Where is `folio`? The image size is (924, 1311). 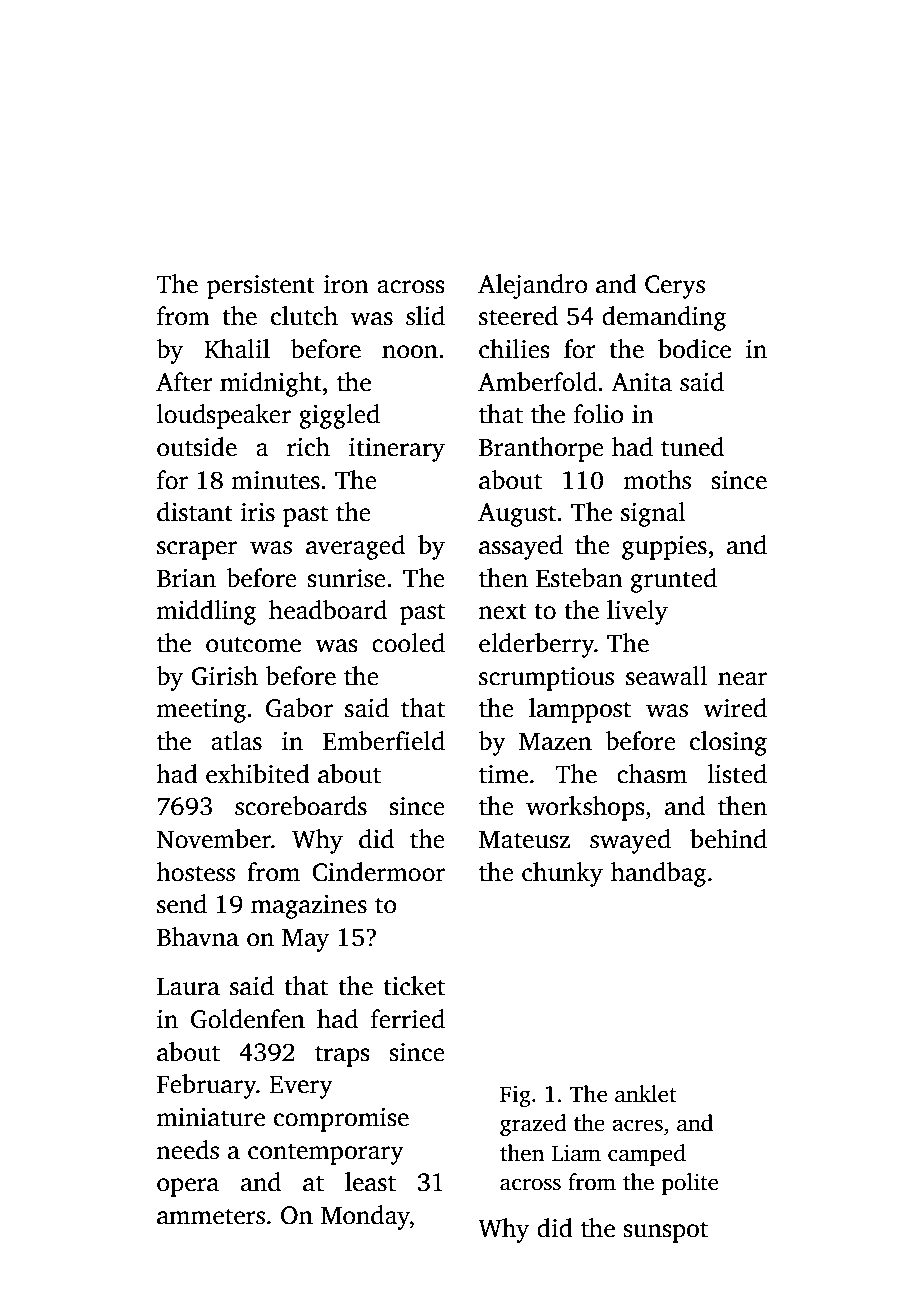
folio is located at coordinates (599, 414).
